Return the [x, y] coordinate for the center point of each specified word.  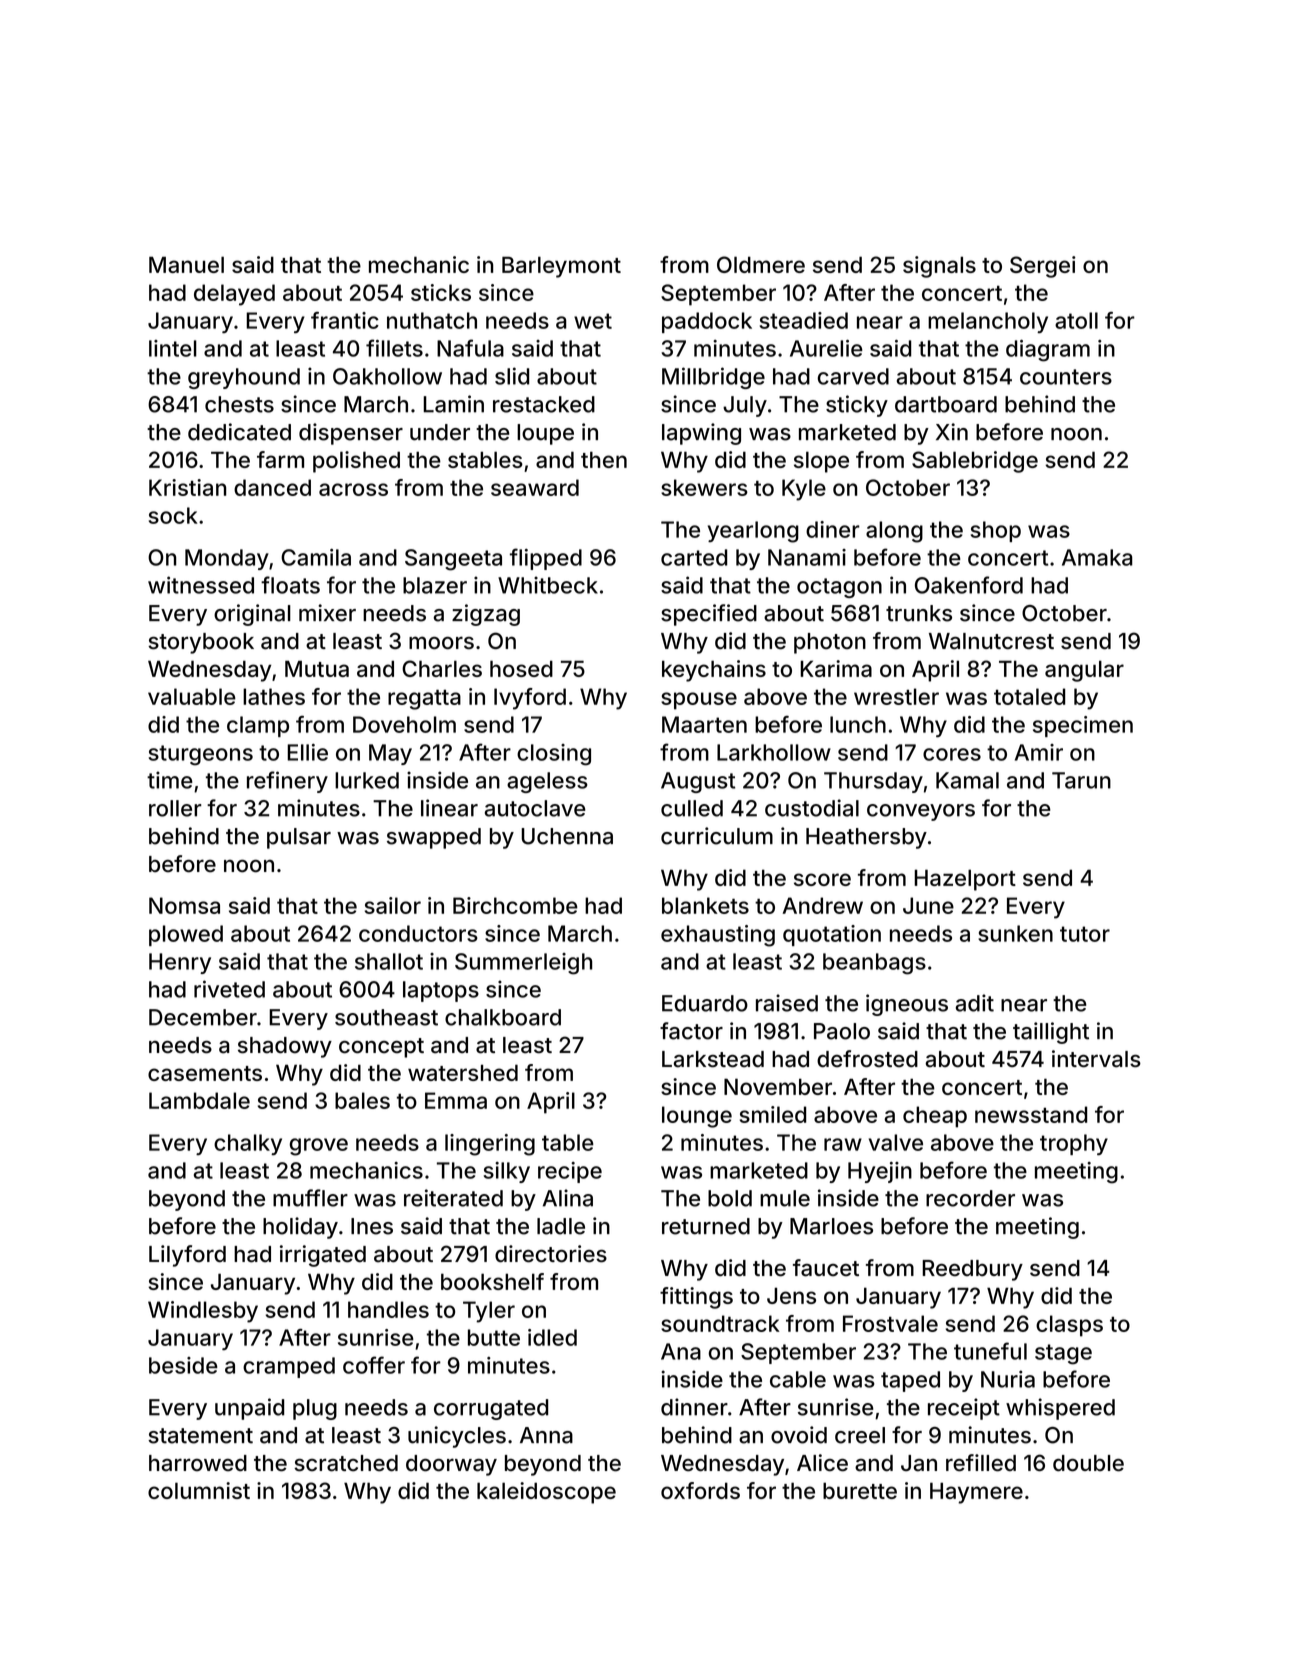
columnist [199, 1490]
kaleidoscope [546, 1493]
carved [853, 376]
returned [706, 1226]
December [203, 1017]
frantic [345, 320]
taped [910, 1381]
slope [821, 462]
